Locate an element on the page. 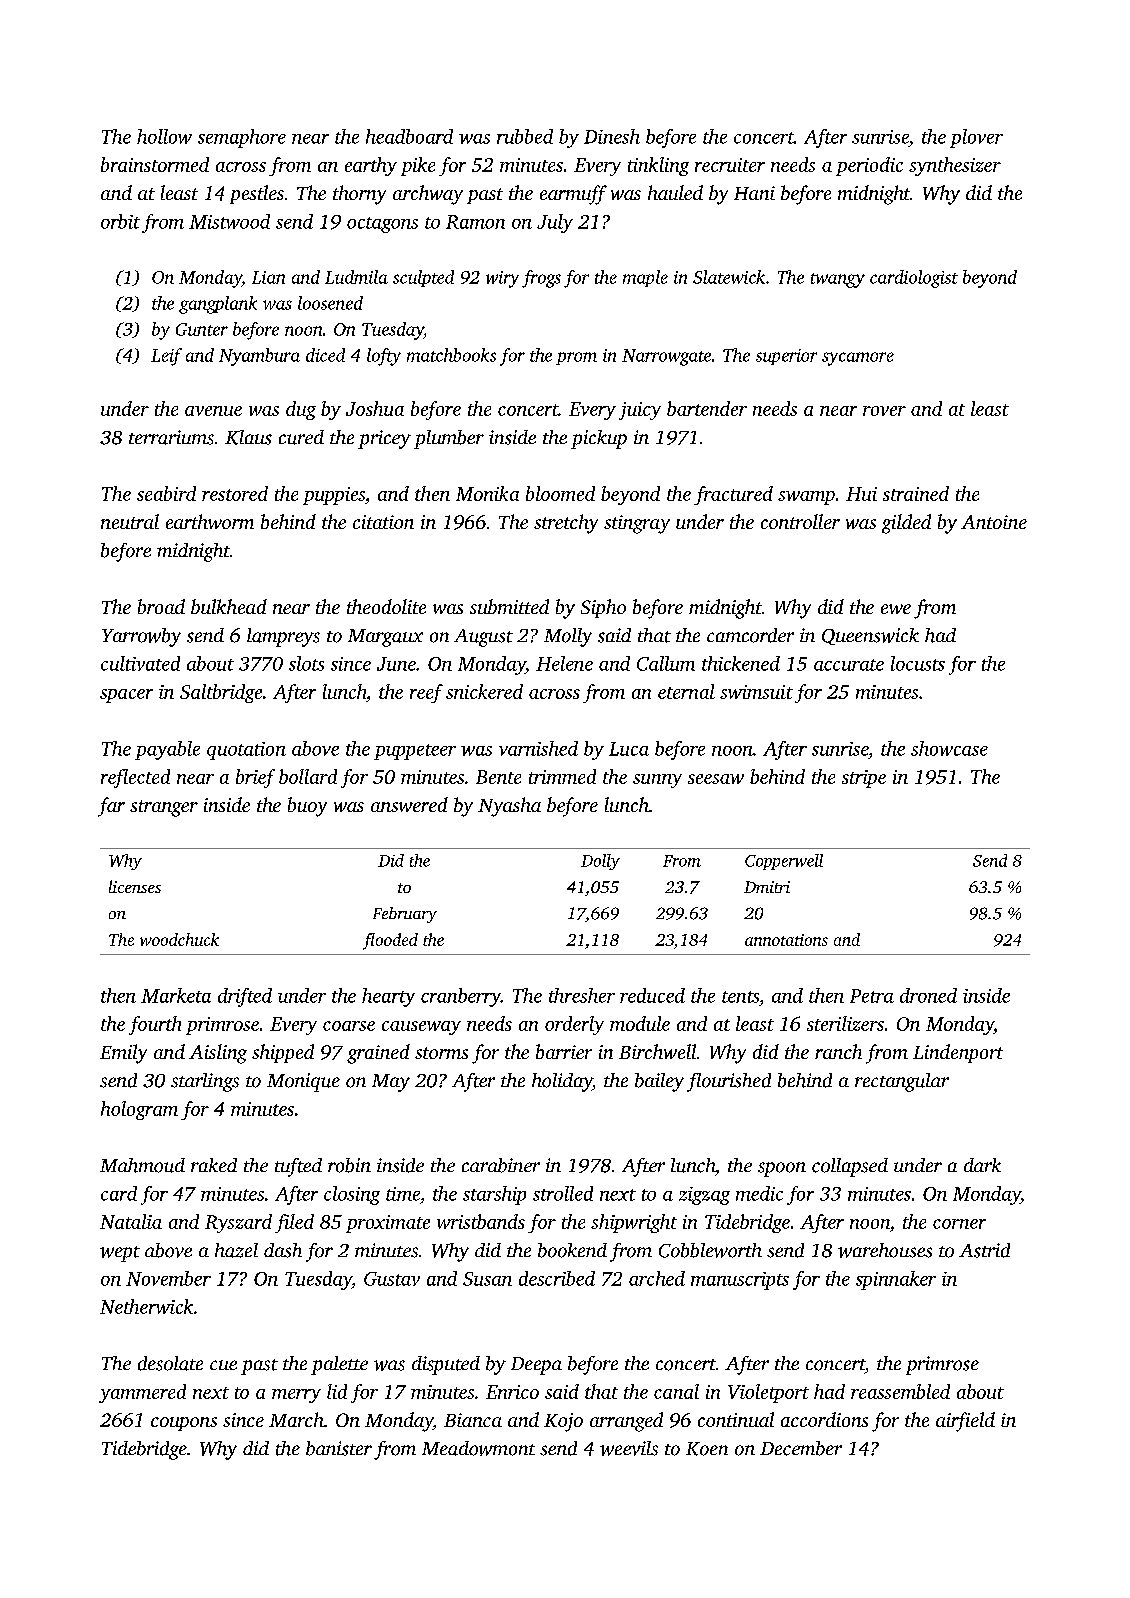  Netherwick is located at coordinates (146, 1306).
